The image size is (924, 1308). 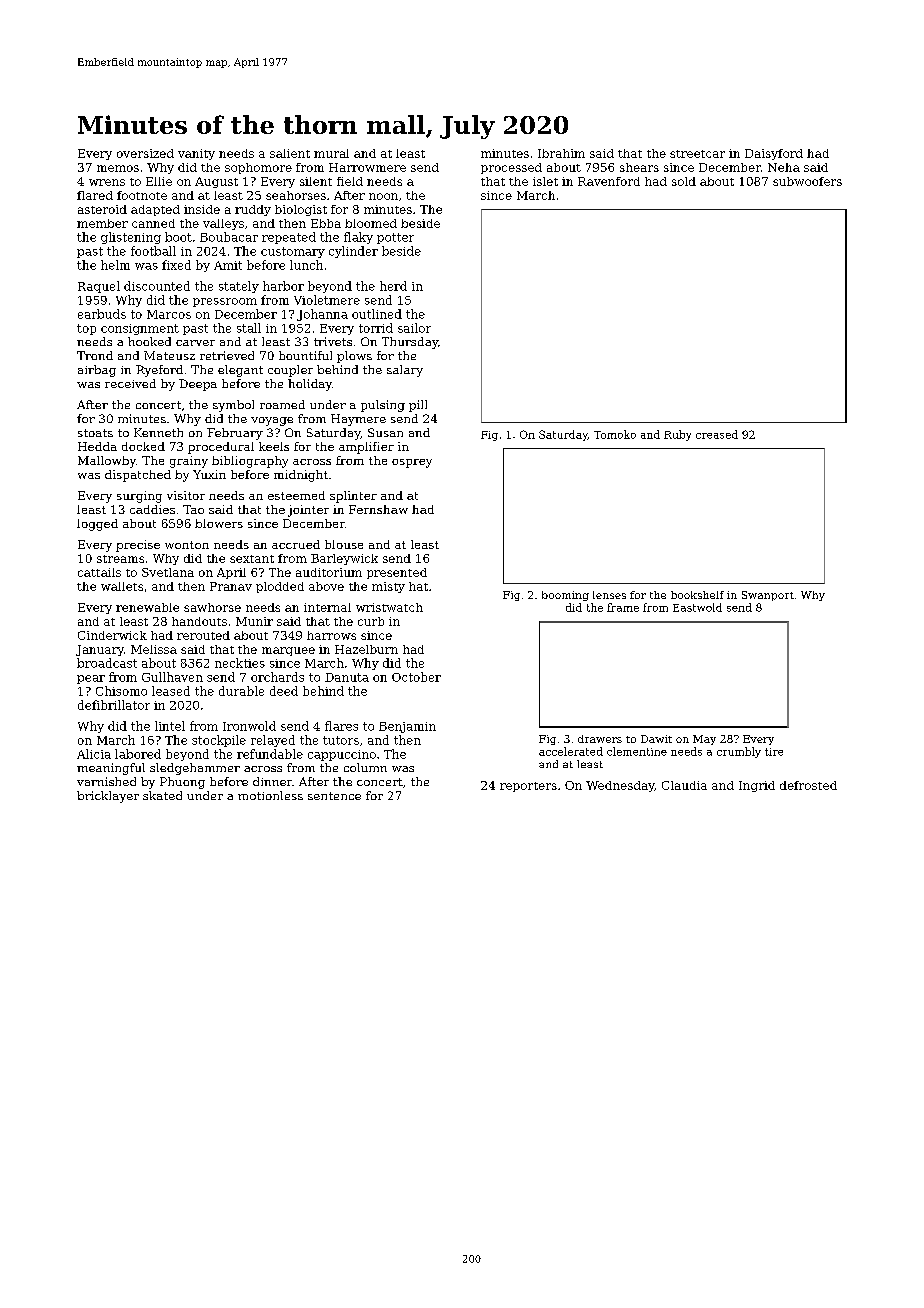 What do you see at coordinates (717, 434) in the screenshot?
I see `creased` at bounding box center [717, 434].
